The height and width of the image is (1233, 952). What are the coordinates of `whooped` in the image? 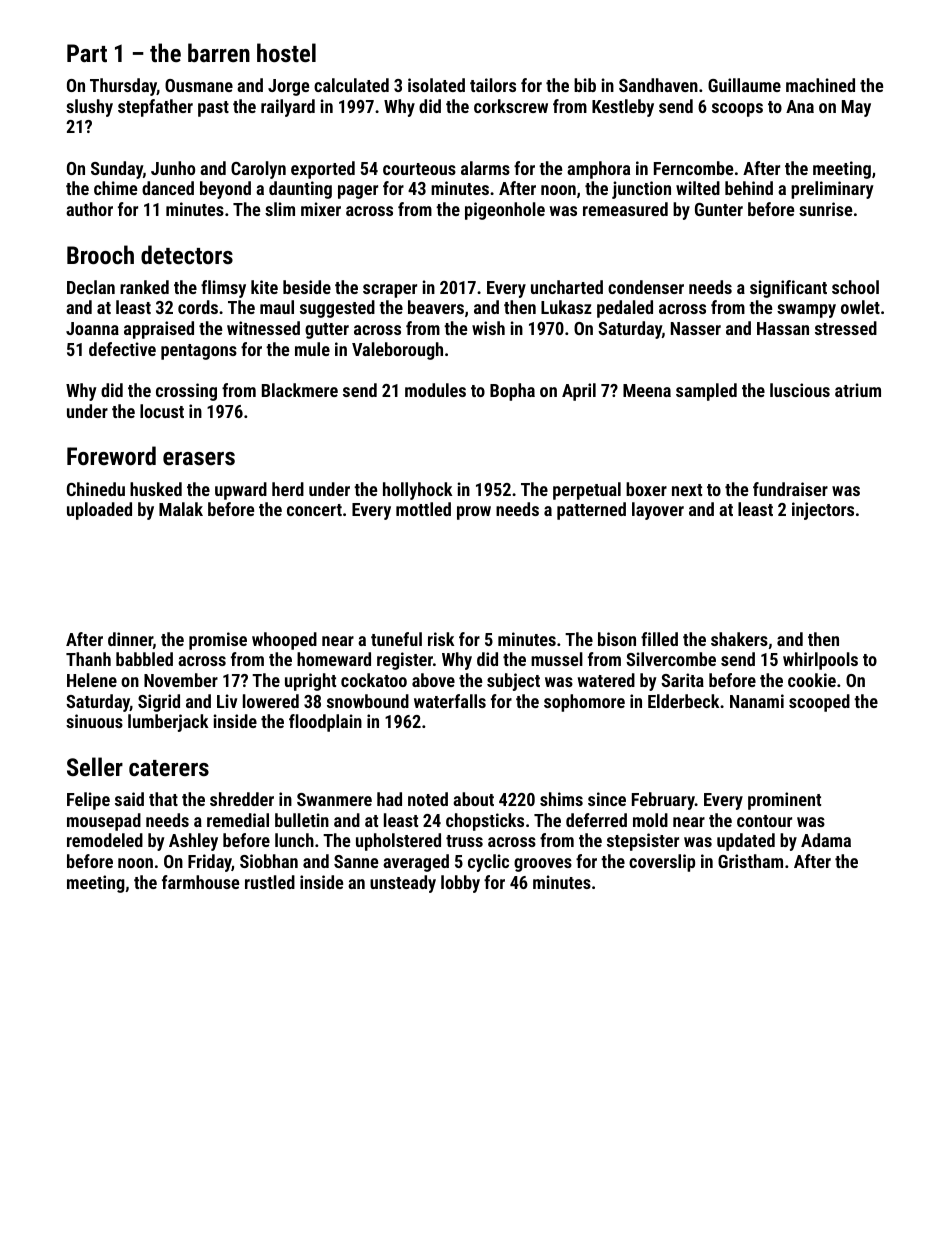 It's located at (284, 641).
